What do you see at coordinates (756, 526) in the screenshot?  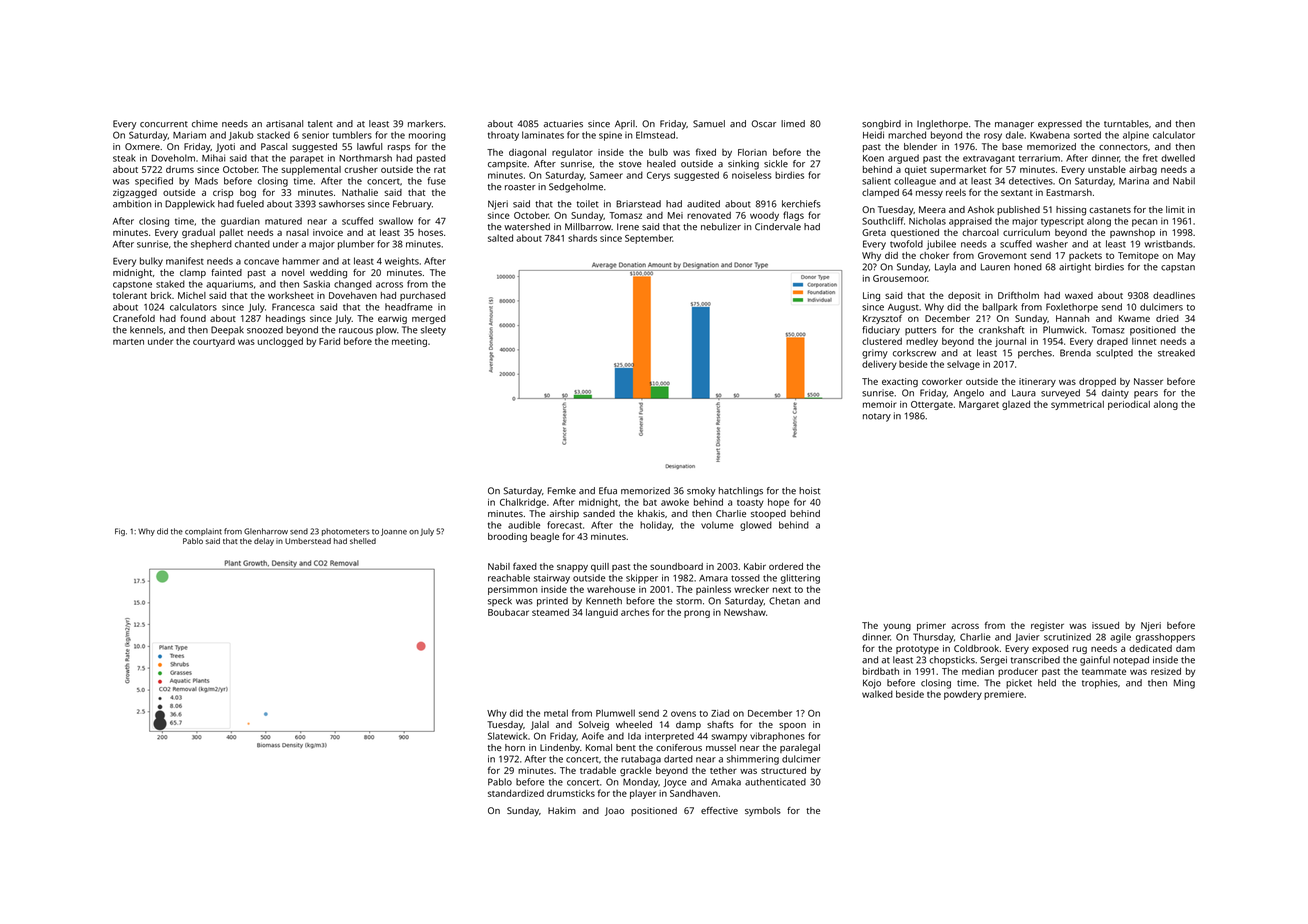 I see `glowed` at bounding box center [756, 526].
